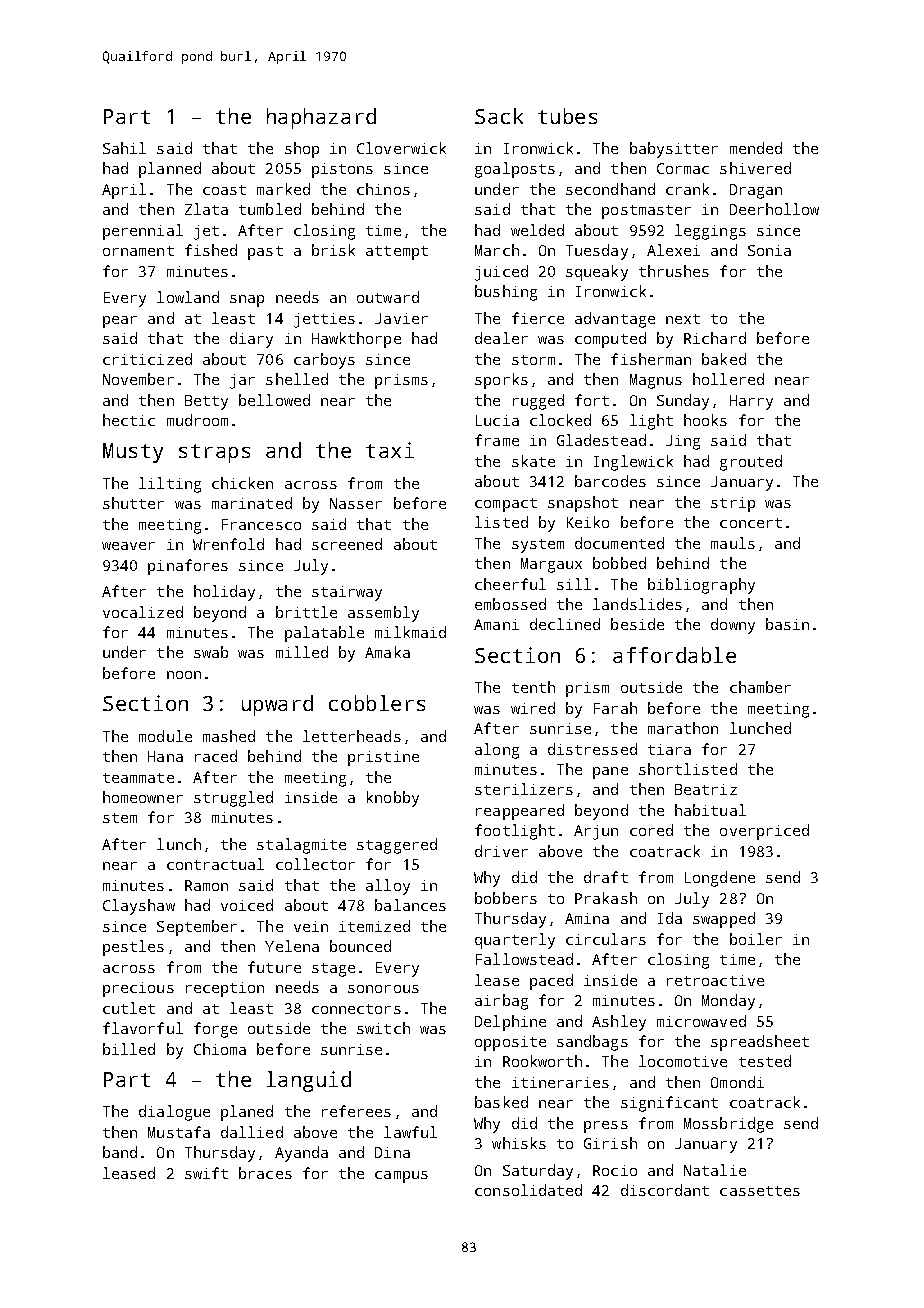  What do you see at coordinates (124, 148) in the screenshot?
I see `Sahil` at bounding box center [124, 148].
